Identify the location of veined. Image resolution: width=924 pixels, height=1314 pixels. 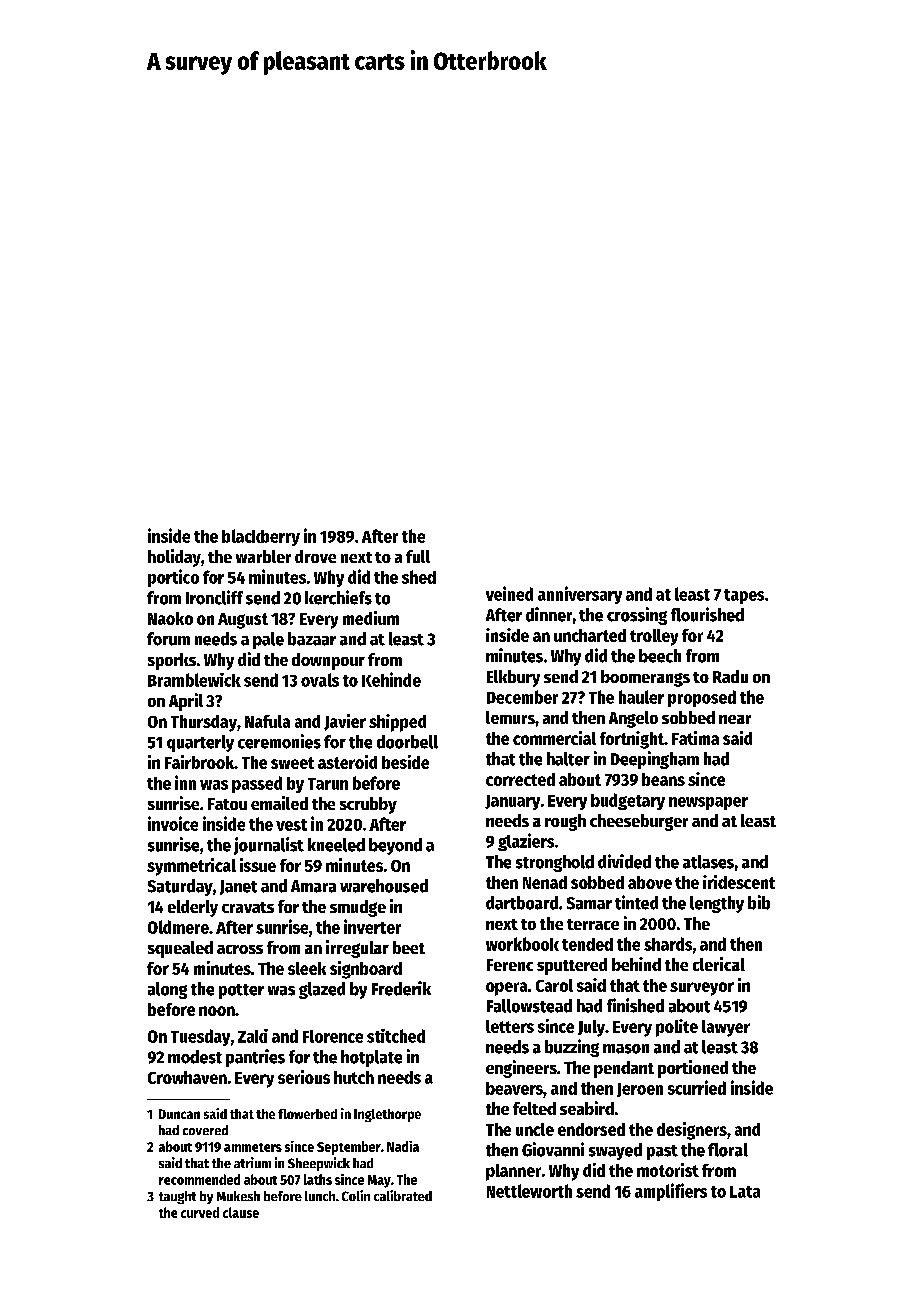
(509, 593).
